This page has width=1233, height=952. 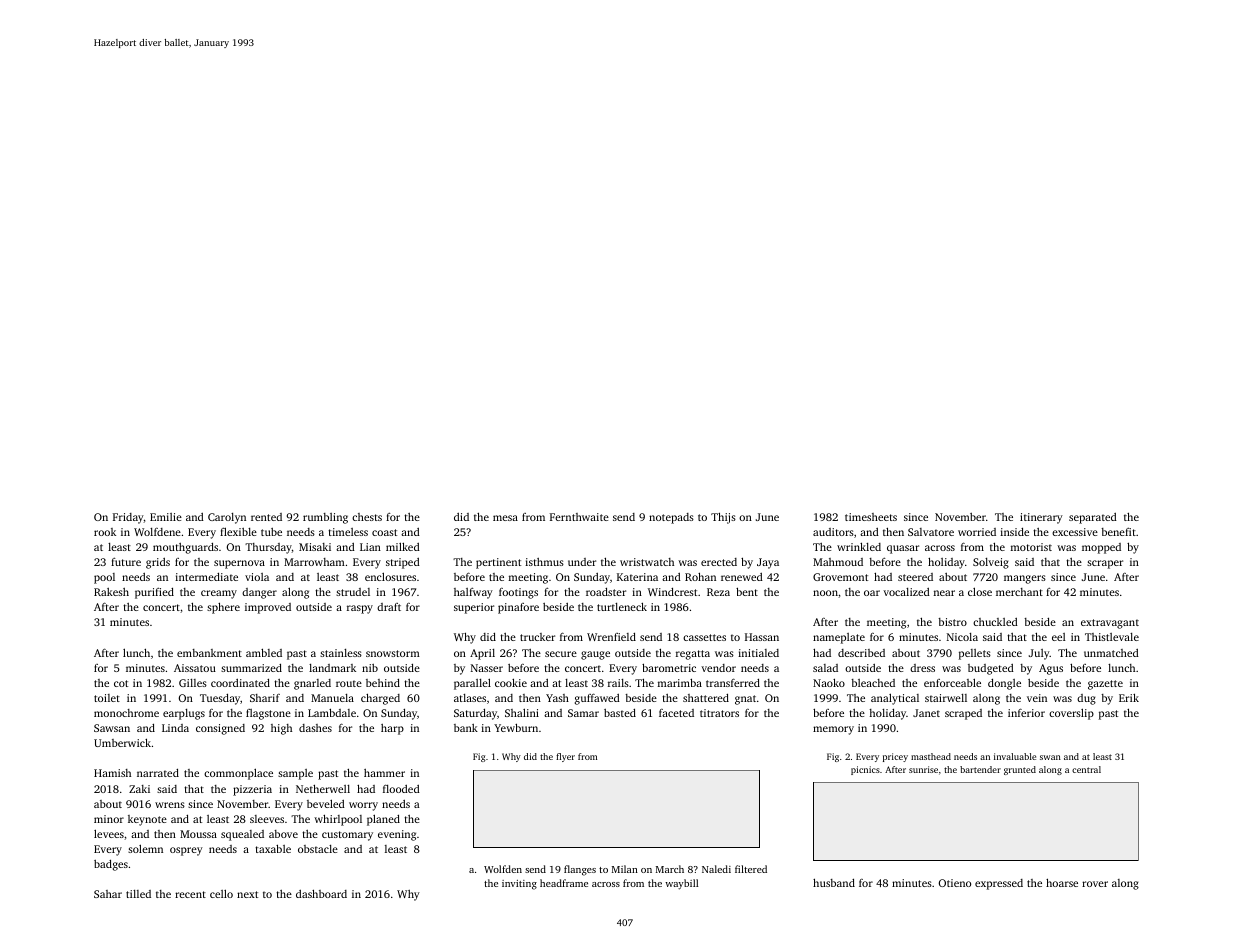 I want to click on rented, so click(x=266, y=517).
